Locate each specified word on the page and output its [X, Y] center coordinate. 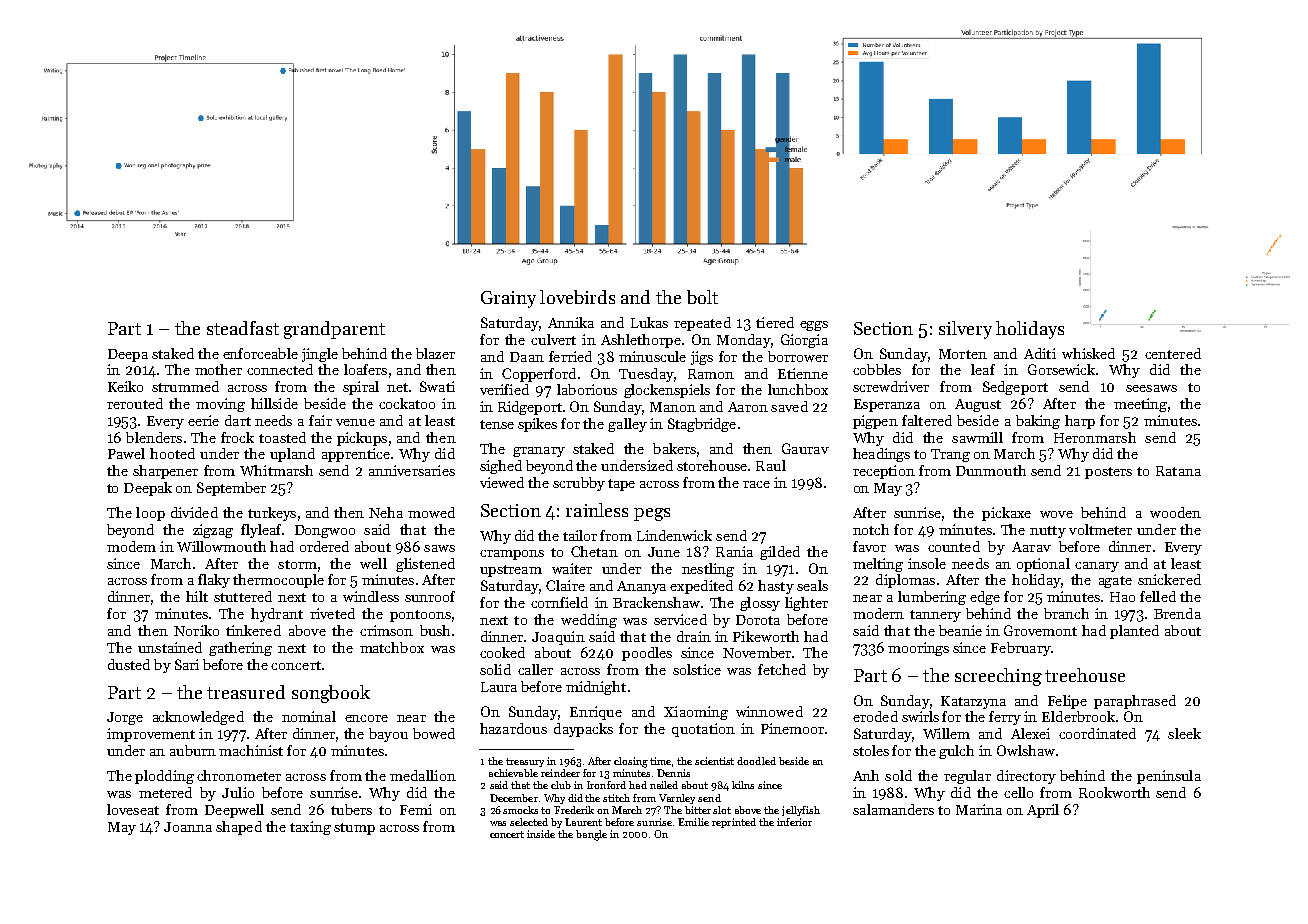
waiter [572, 568]
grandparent [334, 330]
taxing [310, 828]
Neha [386, 512]
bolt [702, 297]
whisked [1088, 353]
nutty [1048, 532]
